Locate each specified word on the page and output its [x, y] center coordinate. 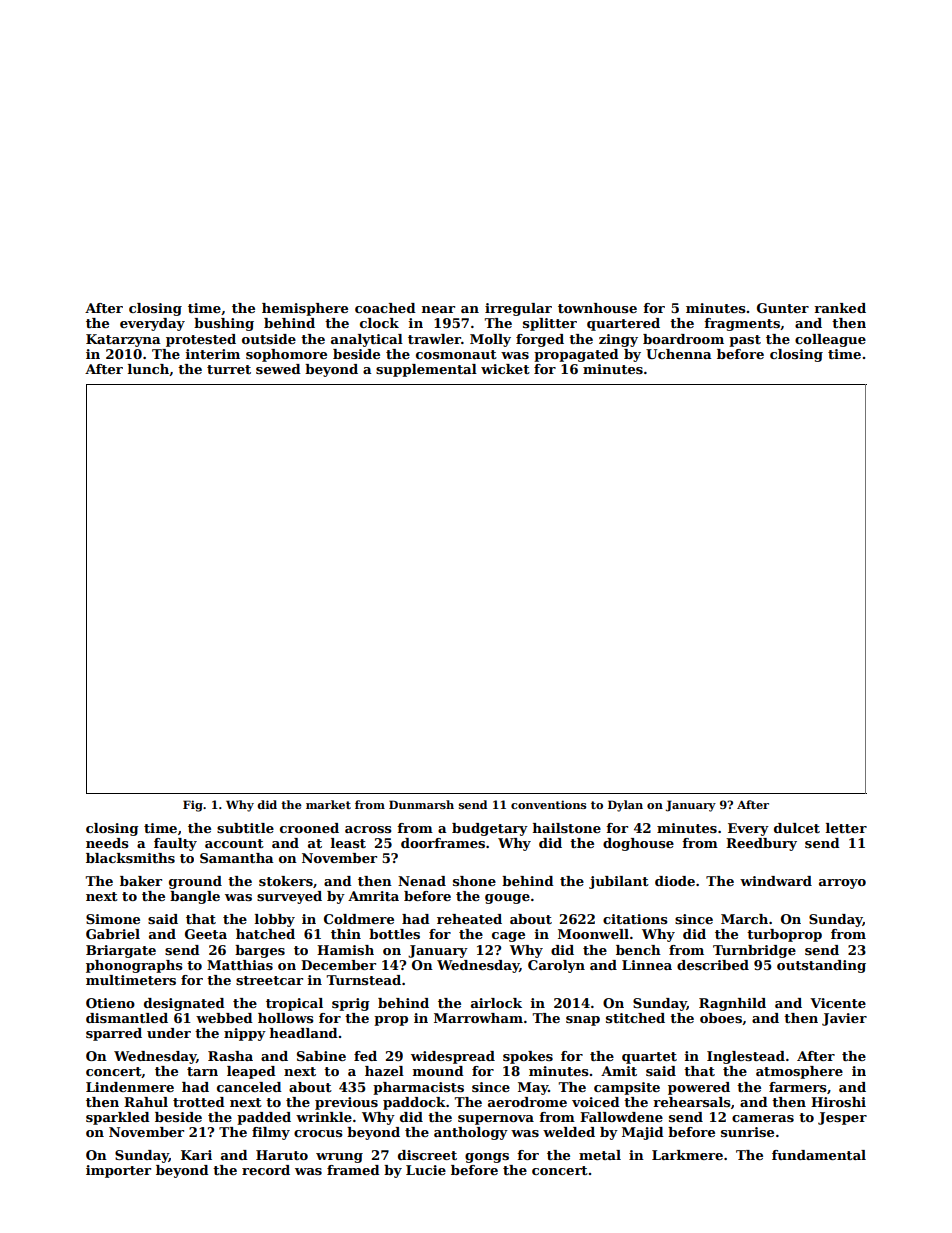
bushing [224, 324]
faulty [175, 844]
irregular [518, 309]
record [266, 1170]
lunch [148, 369]
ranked [840, 308]
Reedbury [761, 844]
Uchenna [679, 354]
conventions [548, 804]
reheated [469, 919]
